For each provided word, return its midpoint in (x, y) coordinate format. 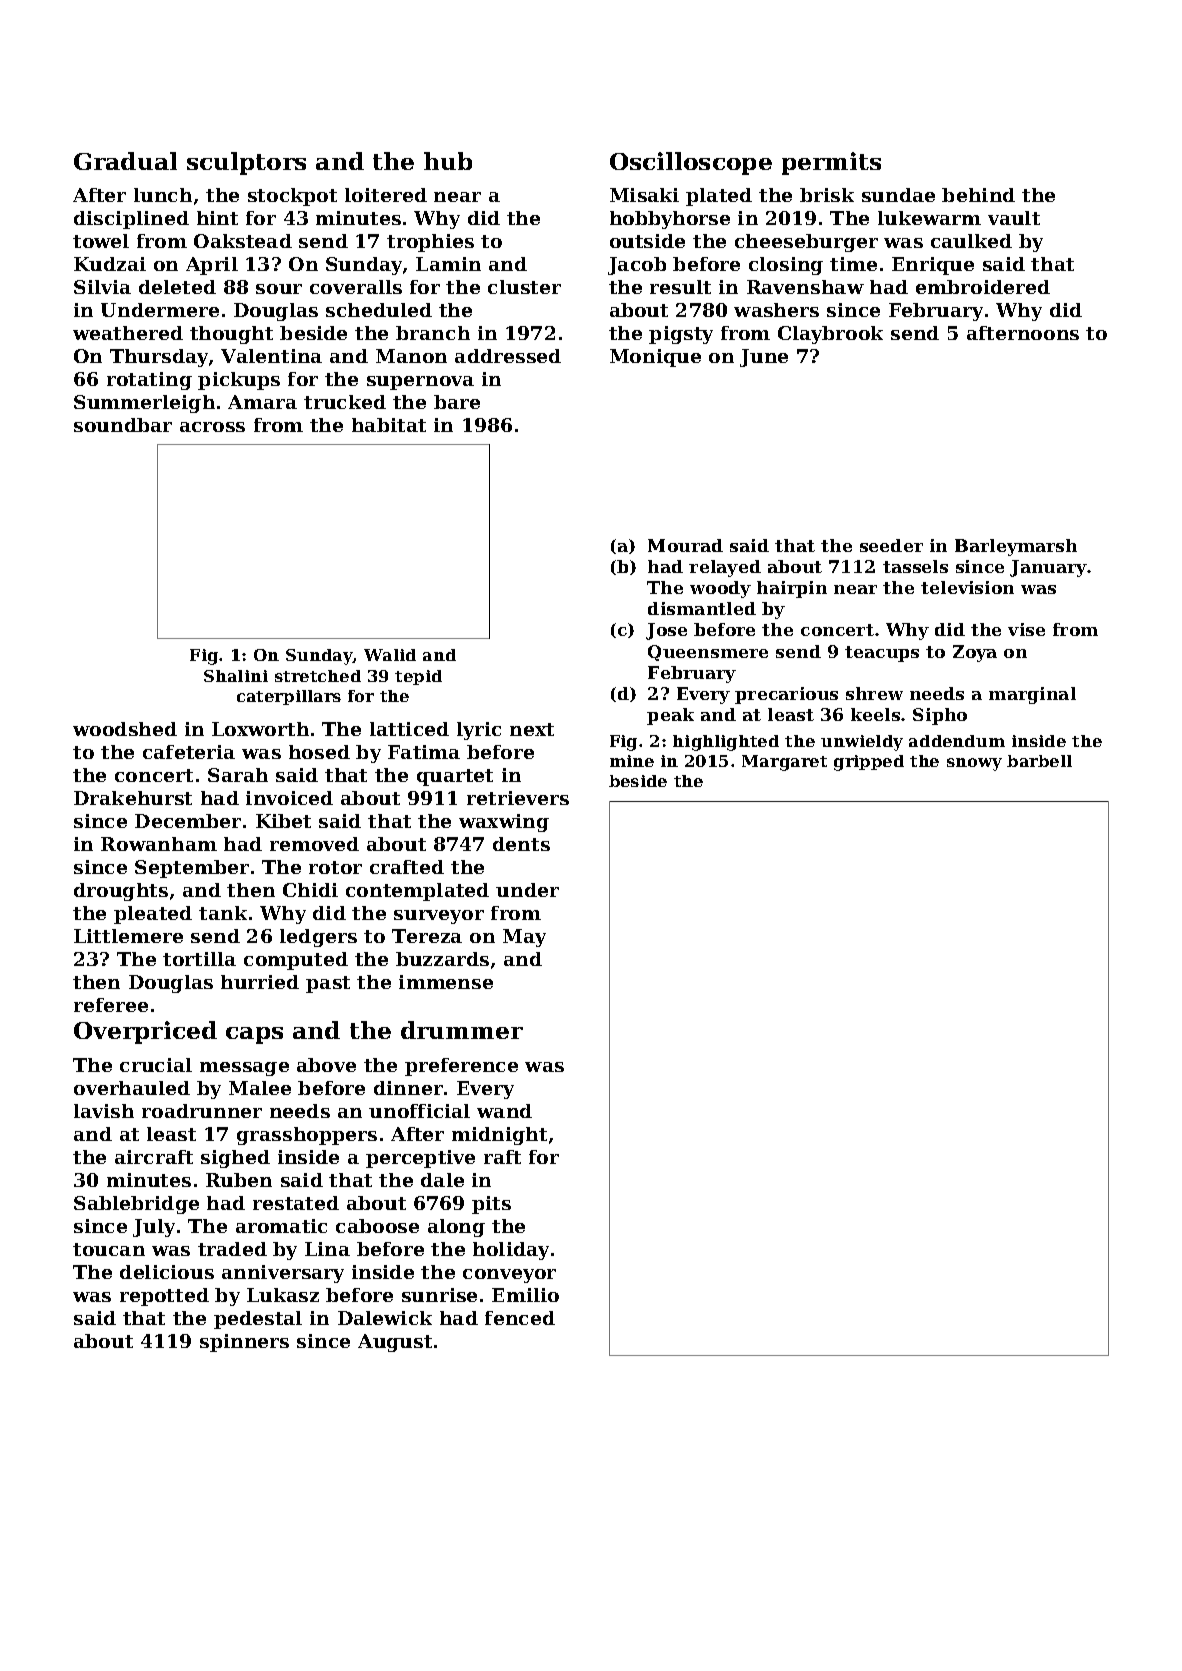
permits (831, 163)
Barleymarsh (1016, 547)
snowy (974, 764)
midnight (499, 1136)
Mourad (685, 545)
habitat (389, 425)
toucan (109, 1249)
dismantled (702, 608)
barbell (1039, 761)
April (212, 266)
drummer (462, 1030)
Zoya (975, 653)
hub (448, 161)
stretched (318, 676)
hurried (260, 982)
